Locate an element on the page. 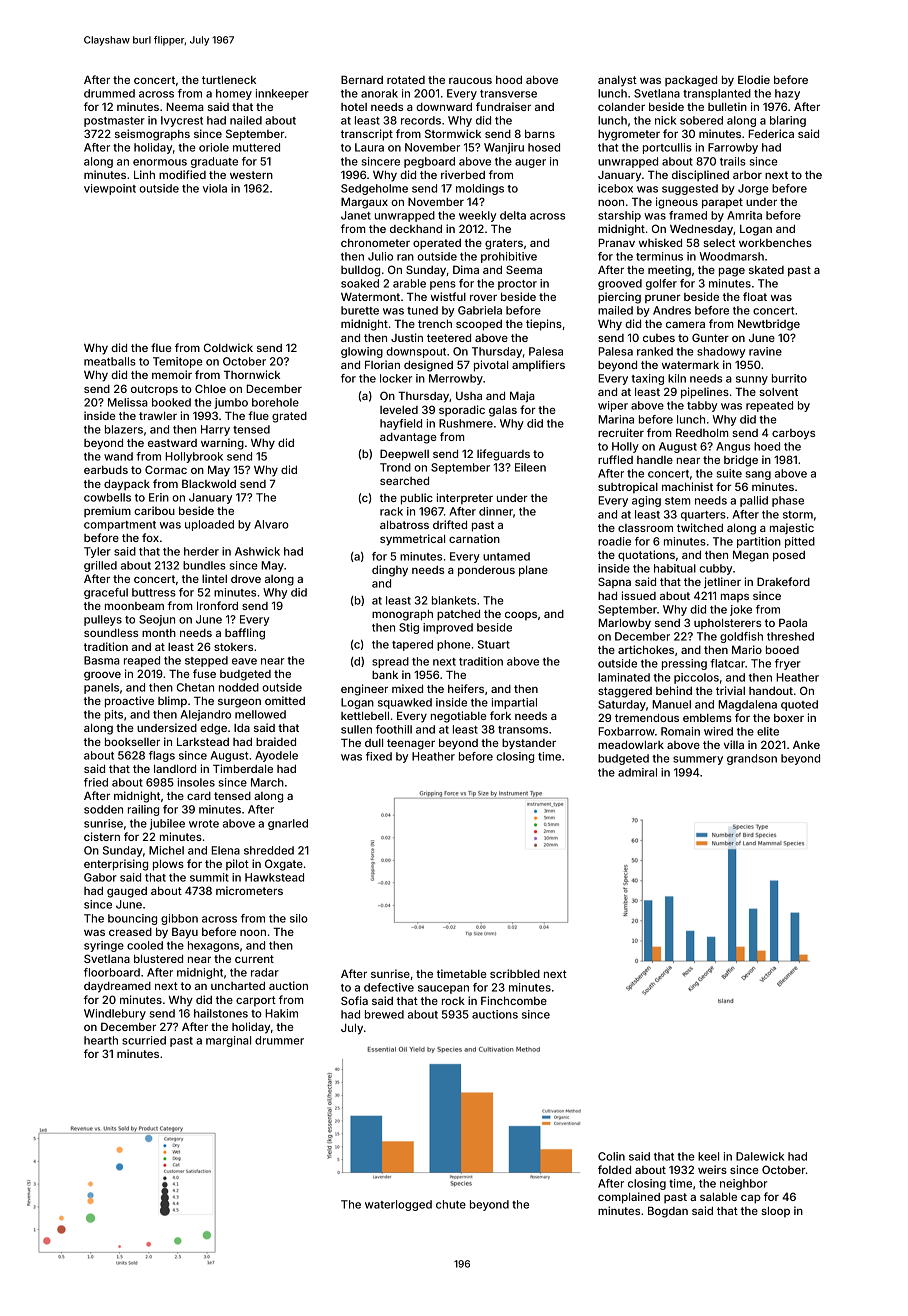 This document has width=908, height=1316. habitual is located at coordinates (675, 568).
